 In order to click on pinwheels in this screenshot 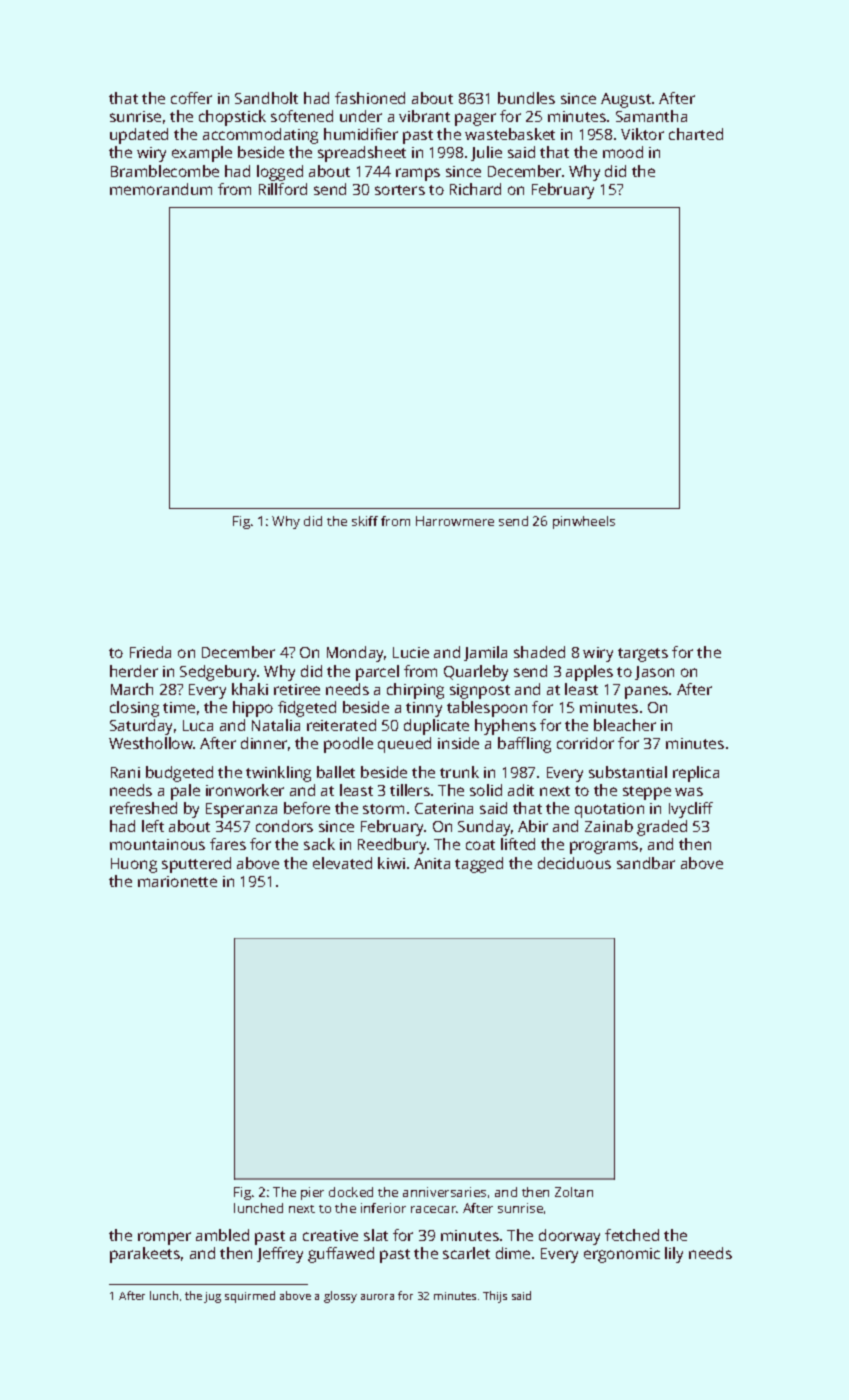, I will do `click(584, 522)`.
